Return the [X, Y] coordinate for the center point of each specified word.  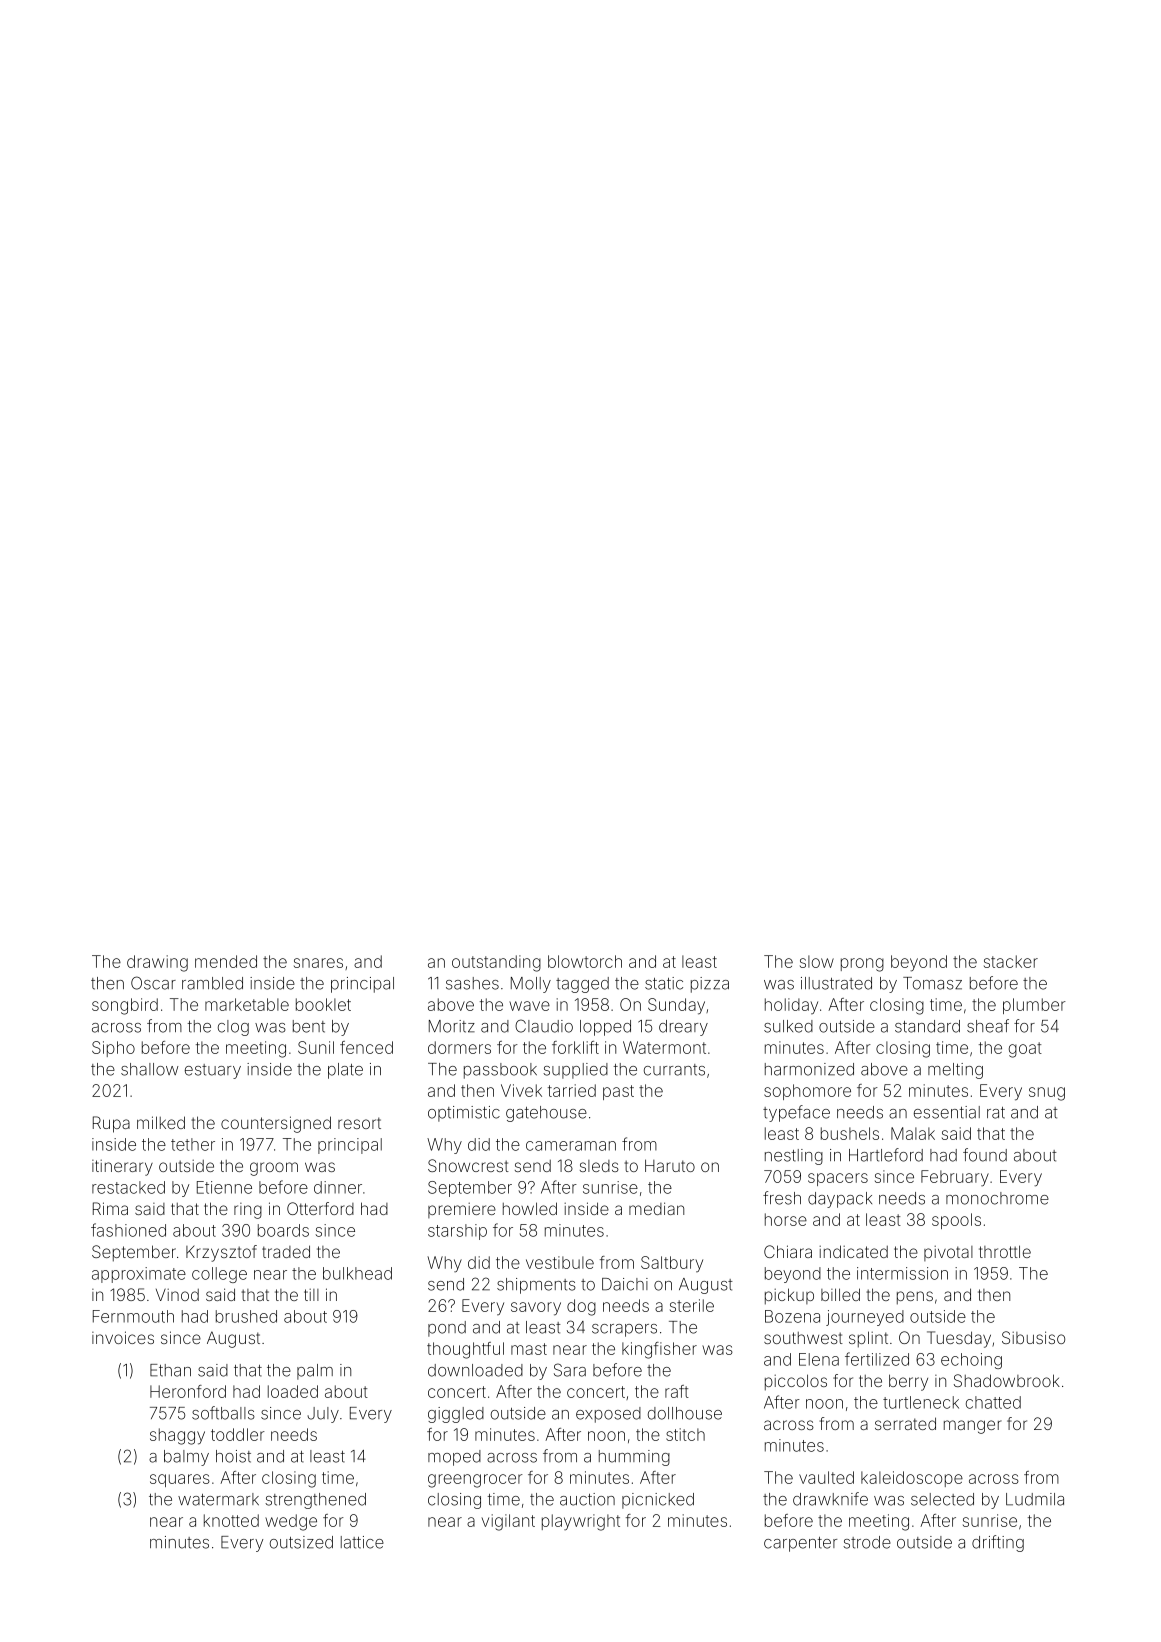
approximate [139, 1275]
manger [973, 1427]
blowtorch [585, 961]
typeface [796, 1113]
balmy [186, 1458]
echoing [971, 1361]
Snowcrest [468, 1165]
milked [161, 1122]
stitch [685, 1434]
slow [817, 961]
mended [226, 961]
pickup [789, 1296]
